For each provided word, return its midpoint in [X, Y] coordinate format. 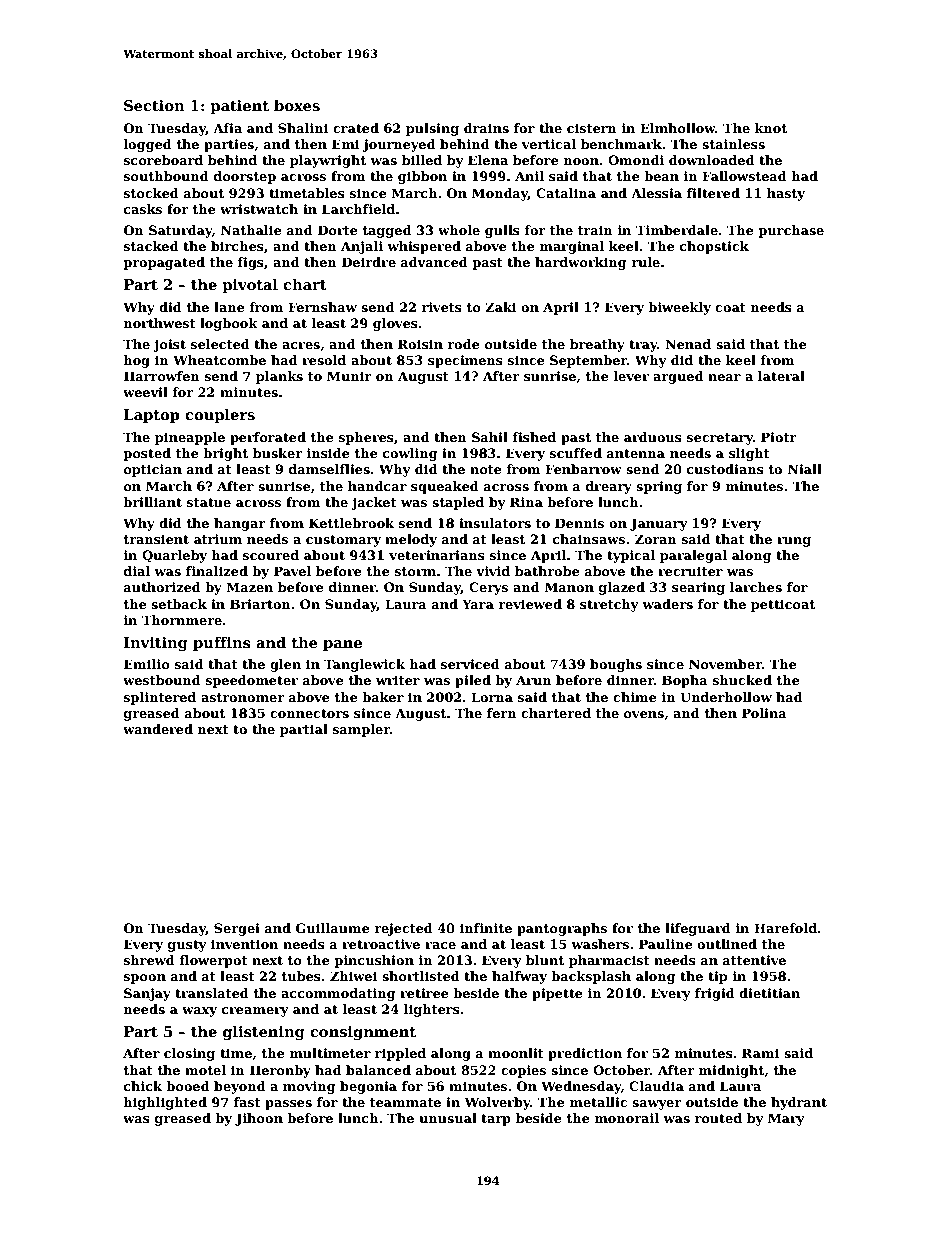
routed [718, 1118]
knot [771, 128]
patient [239, 107]
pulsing [432, 129]
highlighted [165, 1103]
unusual [448, 1118]
